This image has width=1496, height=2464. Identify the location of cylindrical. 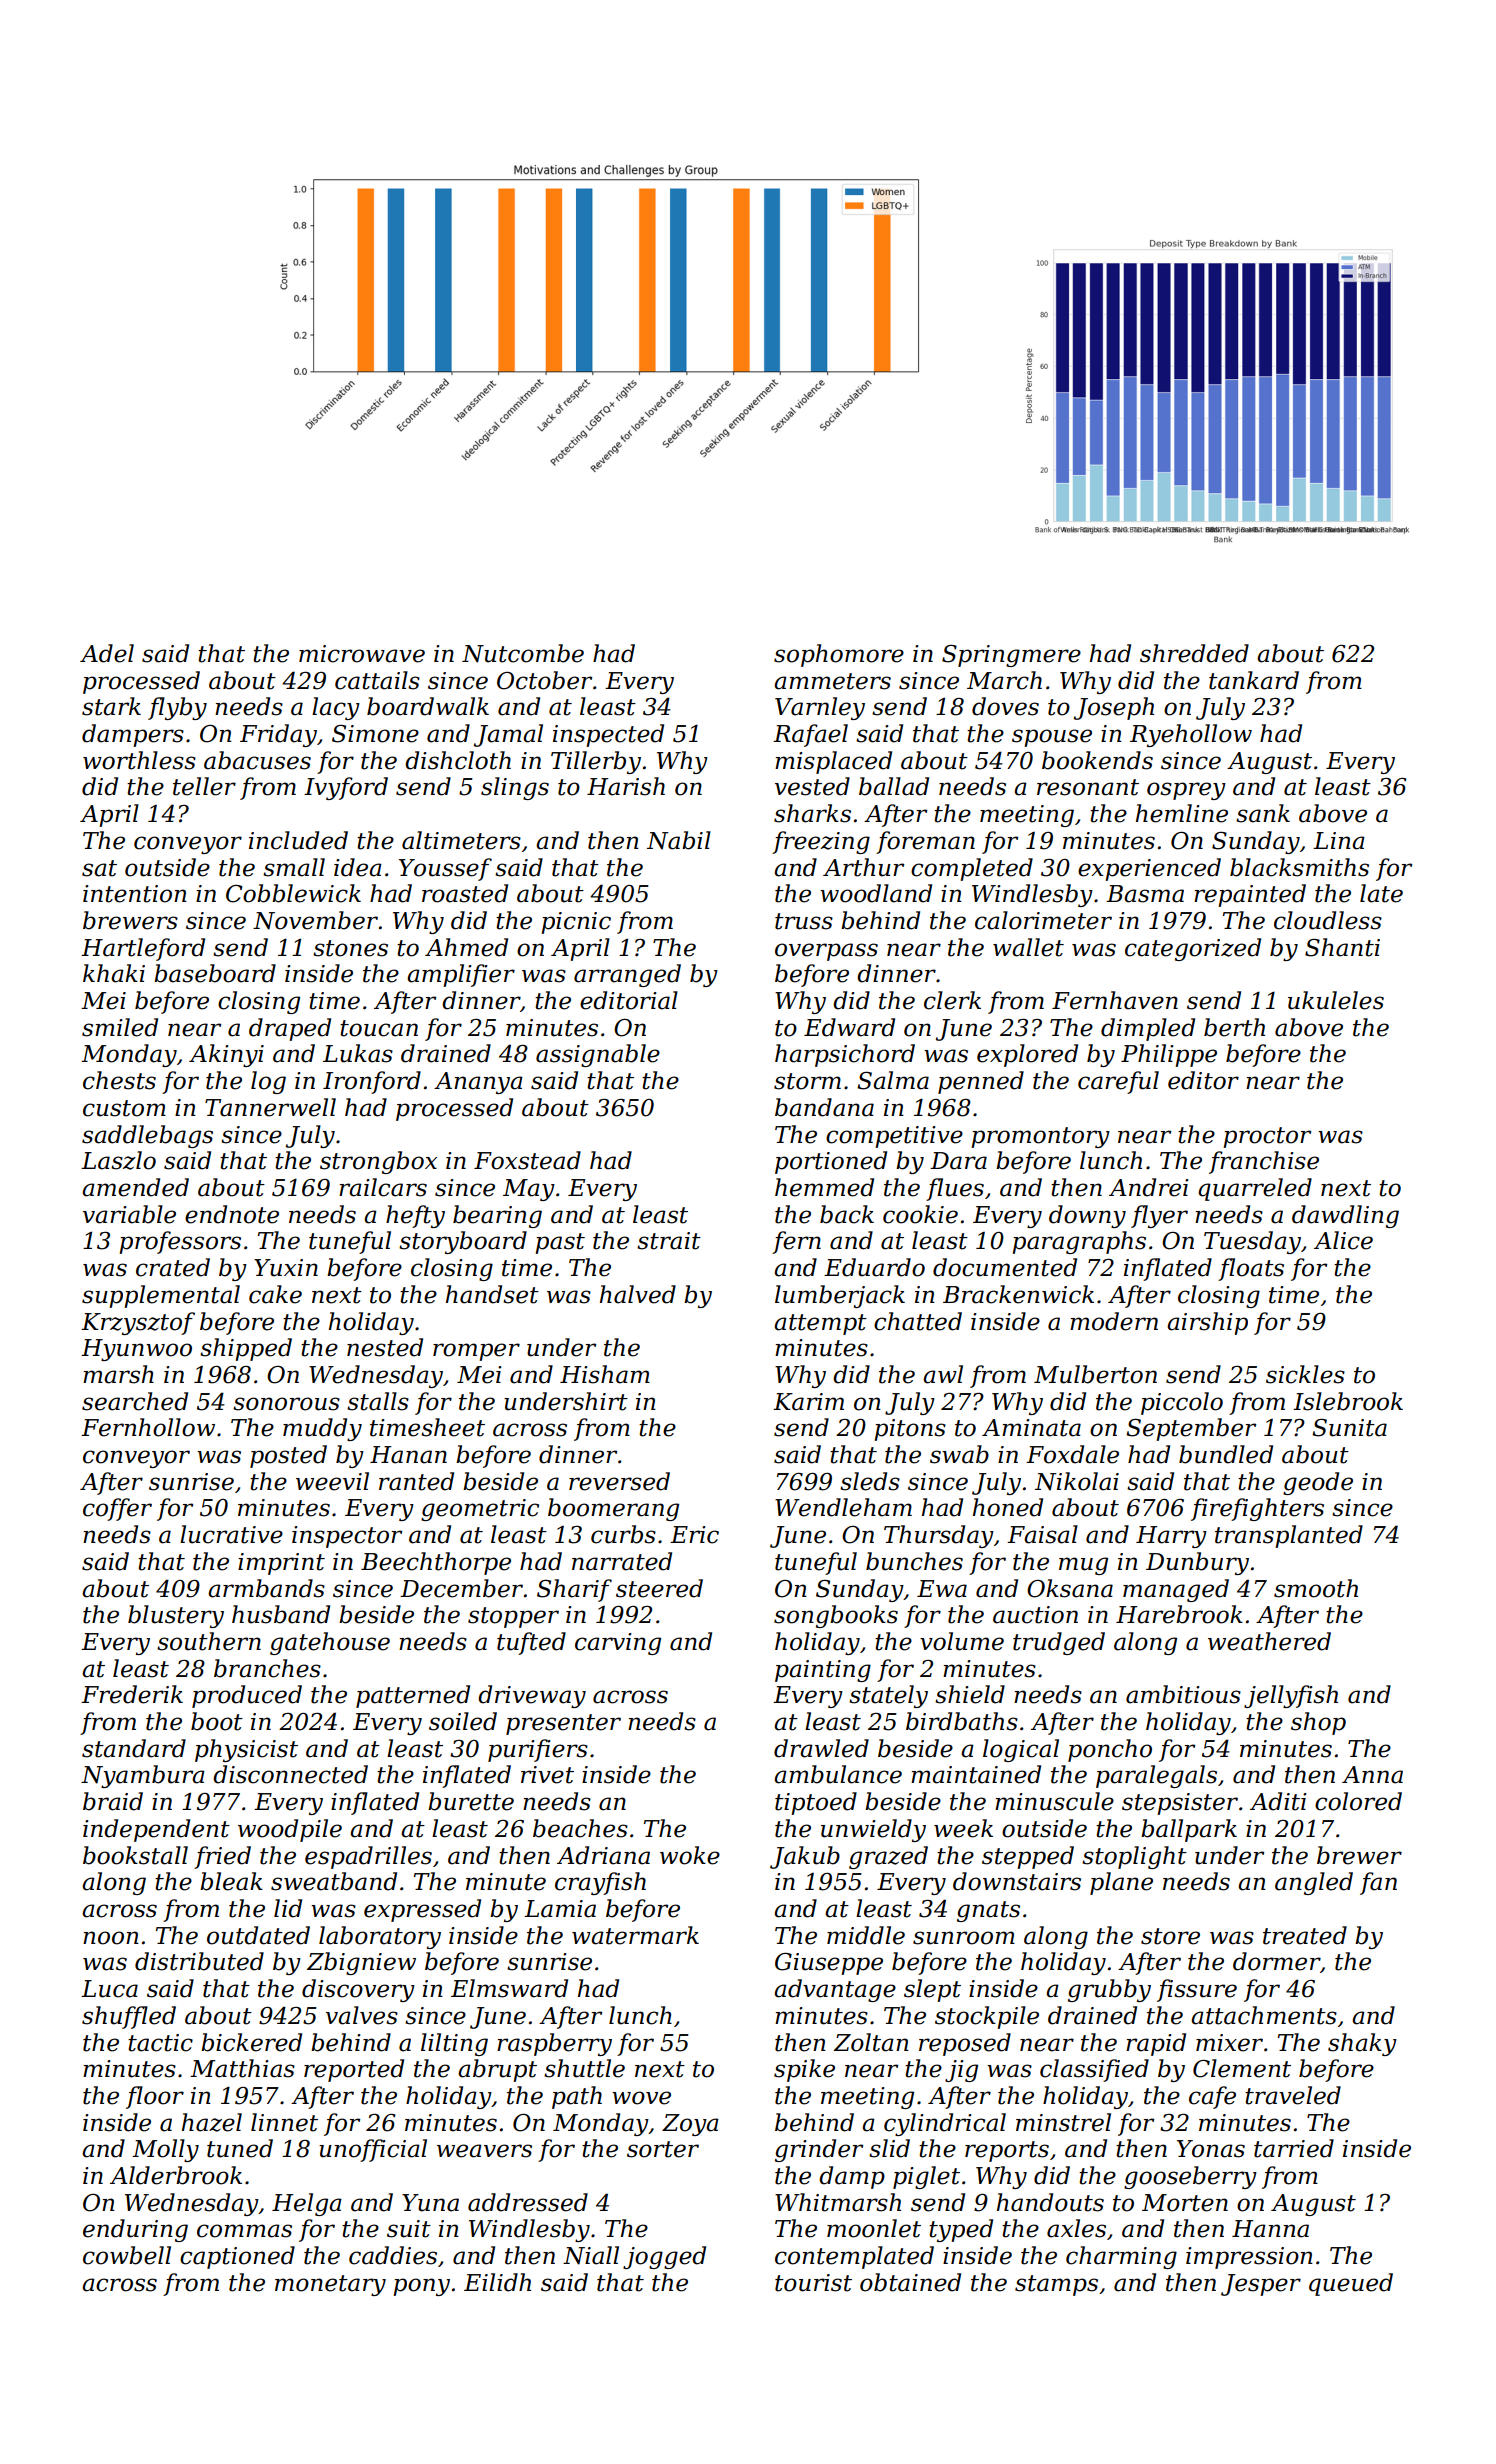
(945, 2124).
